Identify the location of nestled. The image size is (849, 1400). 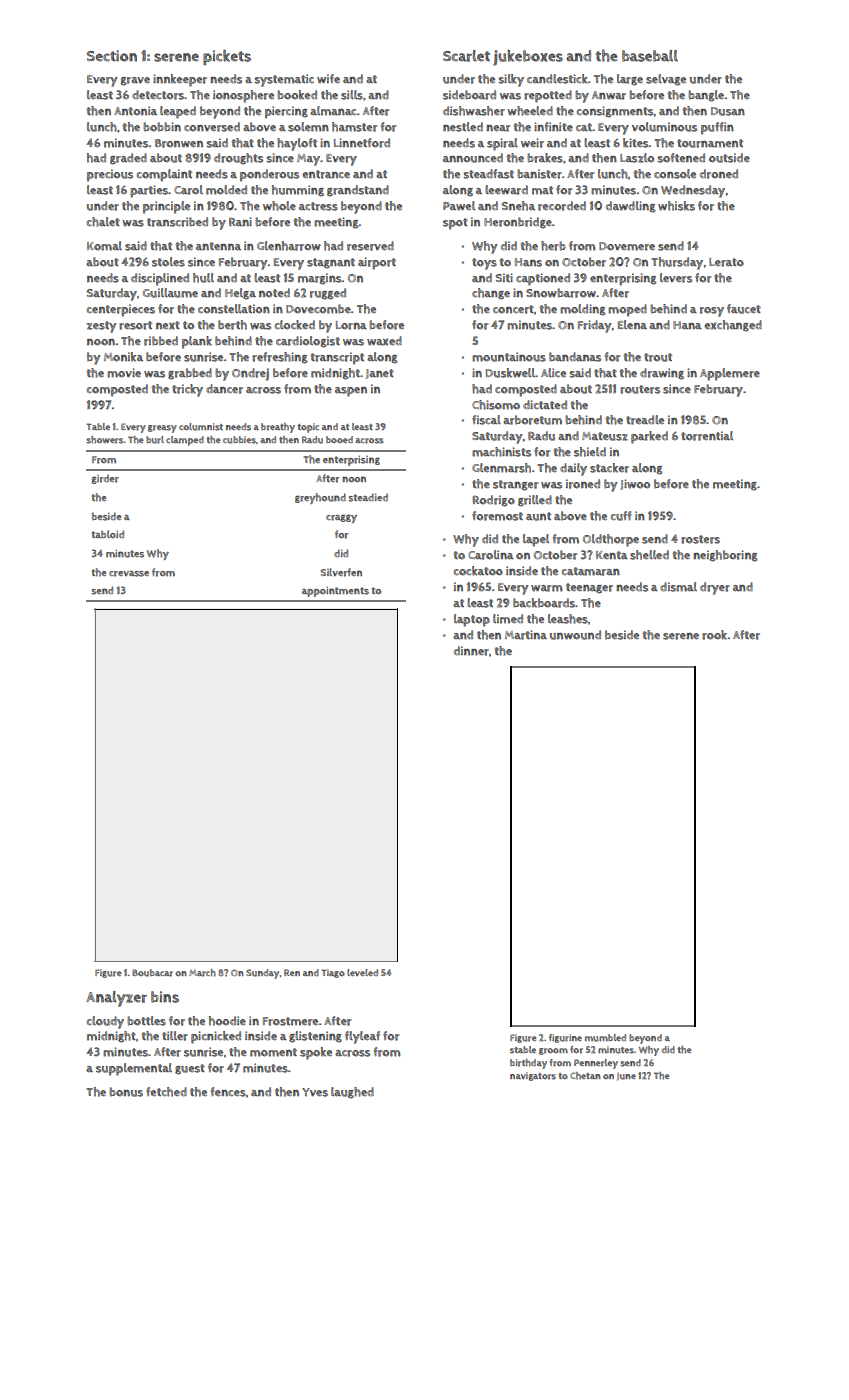
(463, 127).
